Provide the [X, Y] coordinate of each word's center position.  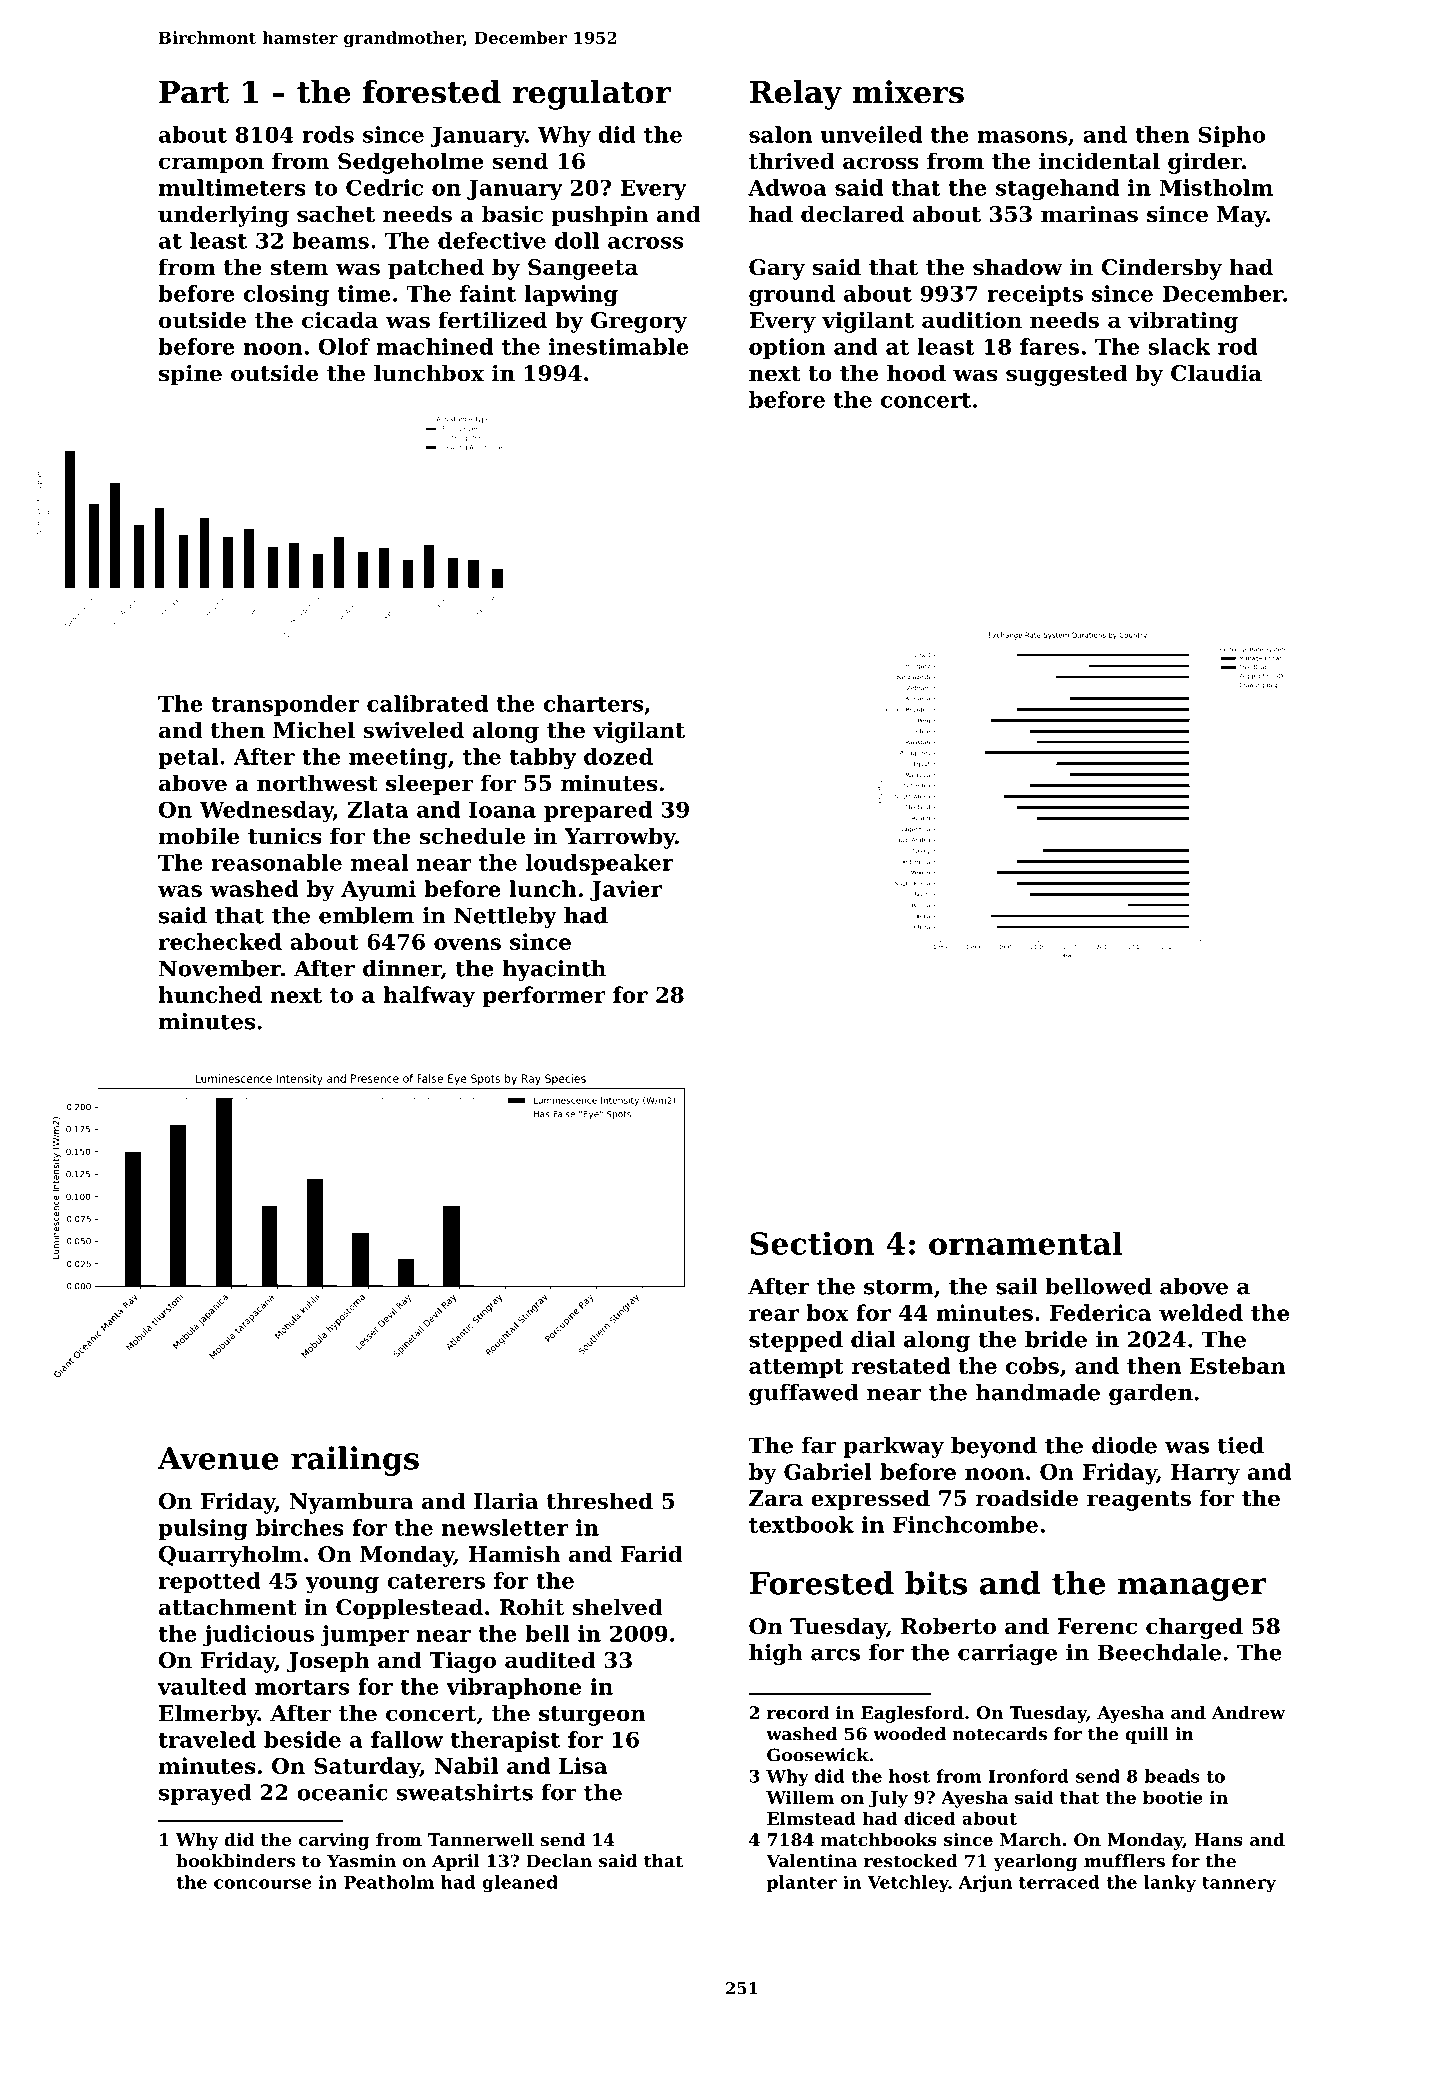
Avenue [218, 1458]
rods [328, 134]
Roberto [948, 1626]
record [798, 1712]
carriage [1007, 1654]
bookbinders [235, 1861]
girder [1205, 163]
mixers [908, 92]
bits [936, 1583]
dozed [618, 756]
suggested [1067, 375]
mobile [198, 836]
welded [1201, 1312]
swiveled [413, 730]
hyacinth [554, 970]
